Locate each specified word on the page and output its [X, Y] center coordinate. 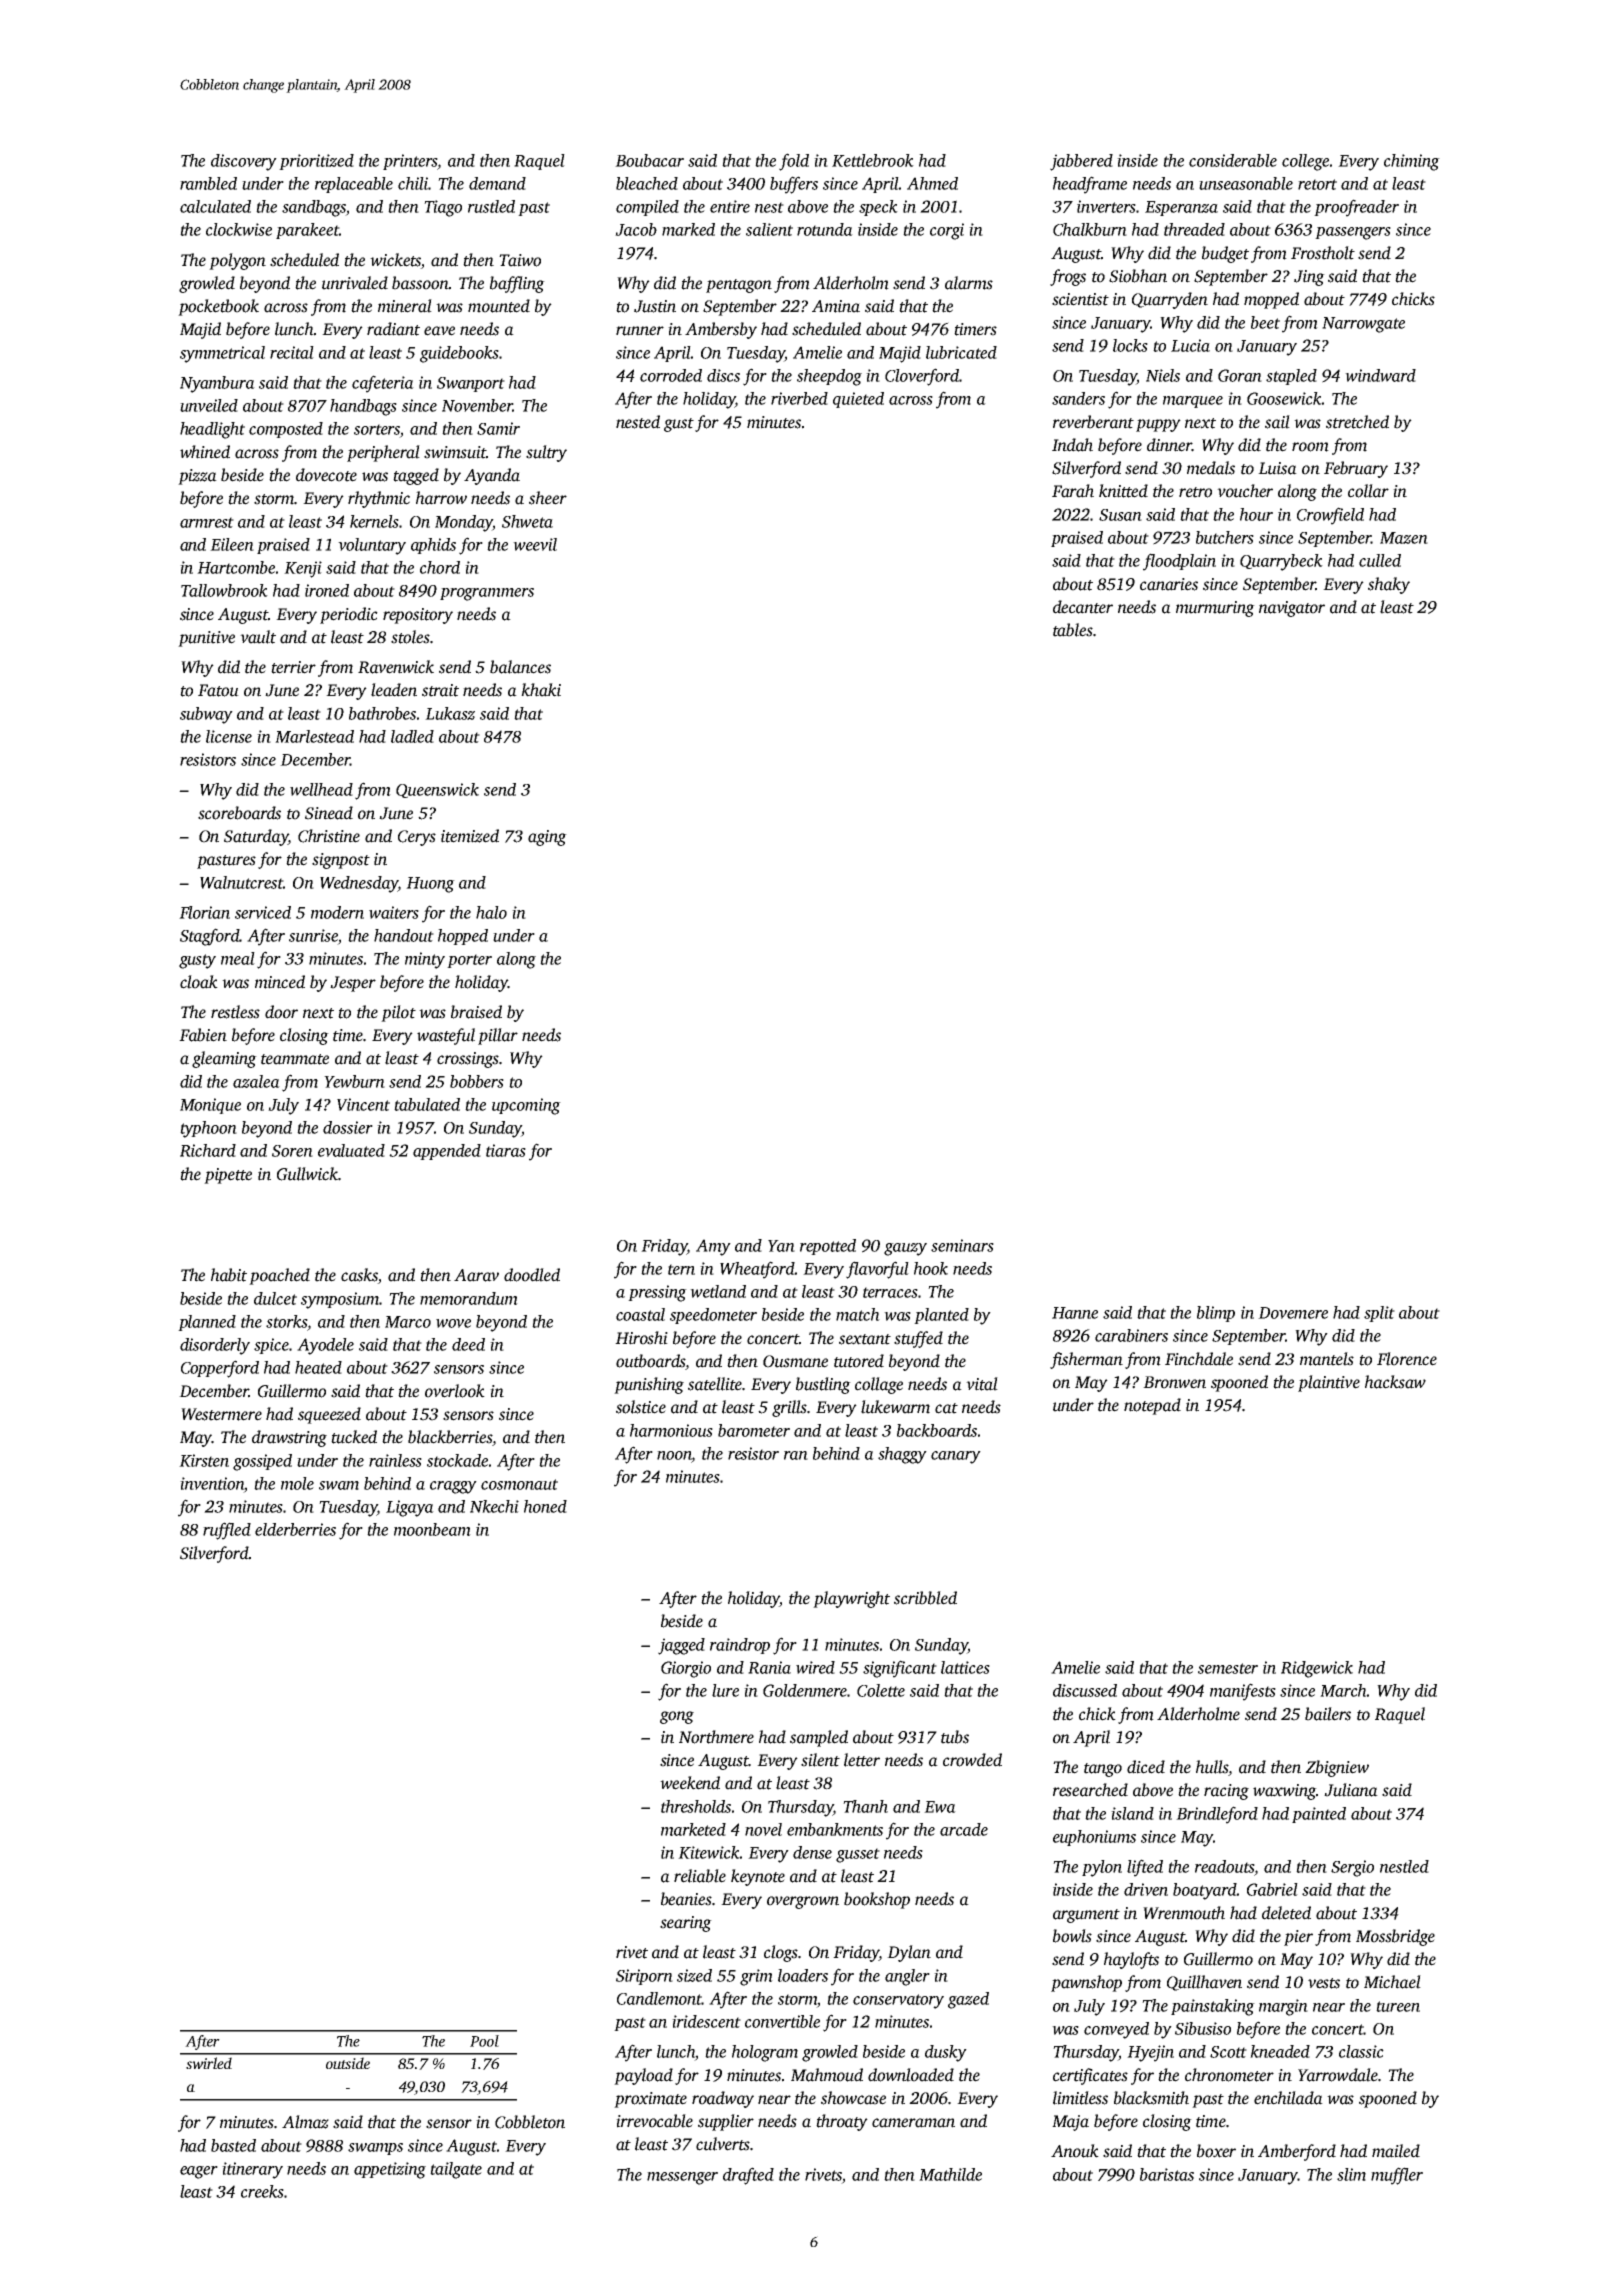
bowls [1072, 1936]
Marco [408, 1322]
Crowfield [1330, 516]
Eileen [232, 544]
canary [956, 1457]
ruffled [227, 1531]
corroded [671, 375]
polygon [237, 261]
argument [1086, 1916]
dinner [1169, 445]
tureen [1398, 2006]
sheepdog [829, 377]
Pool [484, 2041]
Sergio [1352, 1868]
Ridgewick [1317, 1669]
